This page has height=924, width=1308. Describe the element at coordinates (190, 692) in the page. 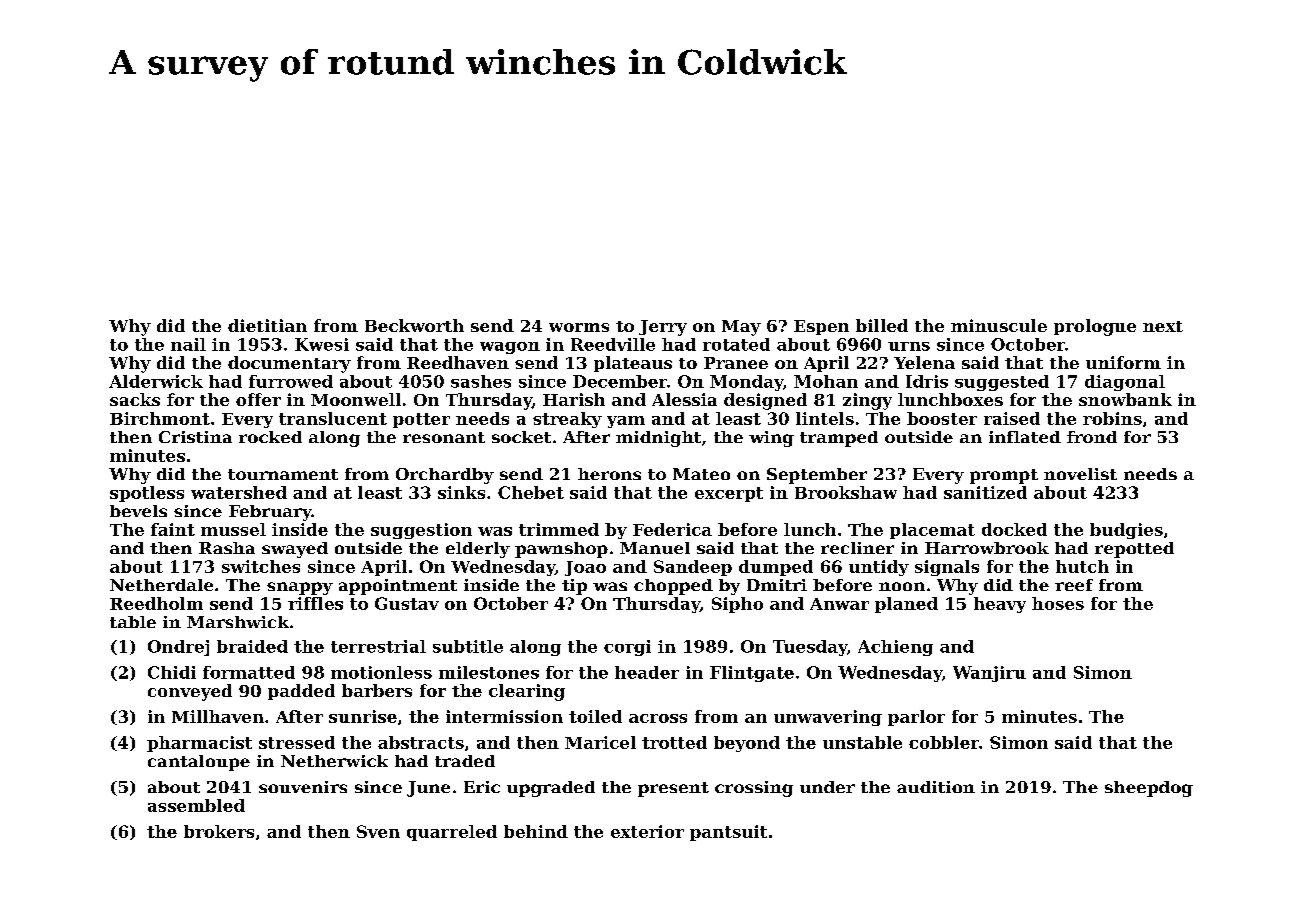

I see `conveyed` at that location.
